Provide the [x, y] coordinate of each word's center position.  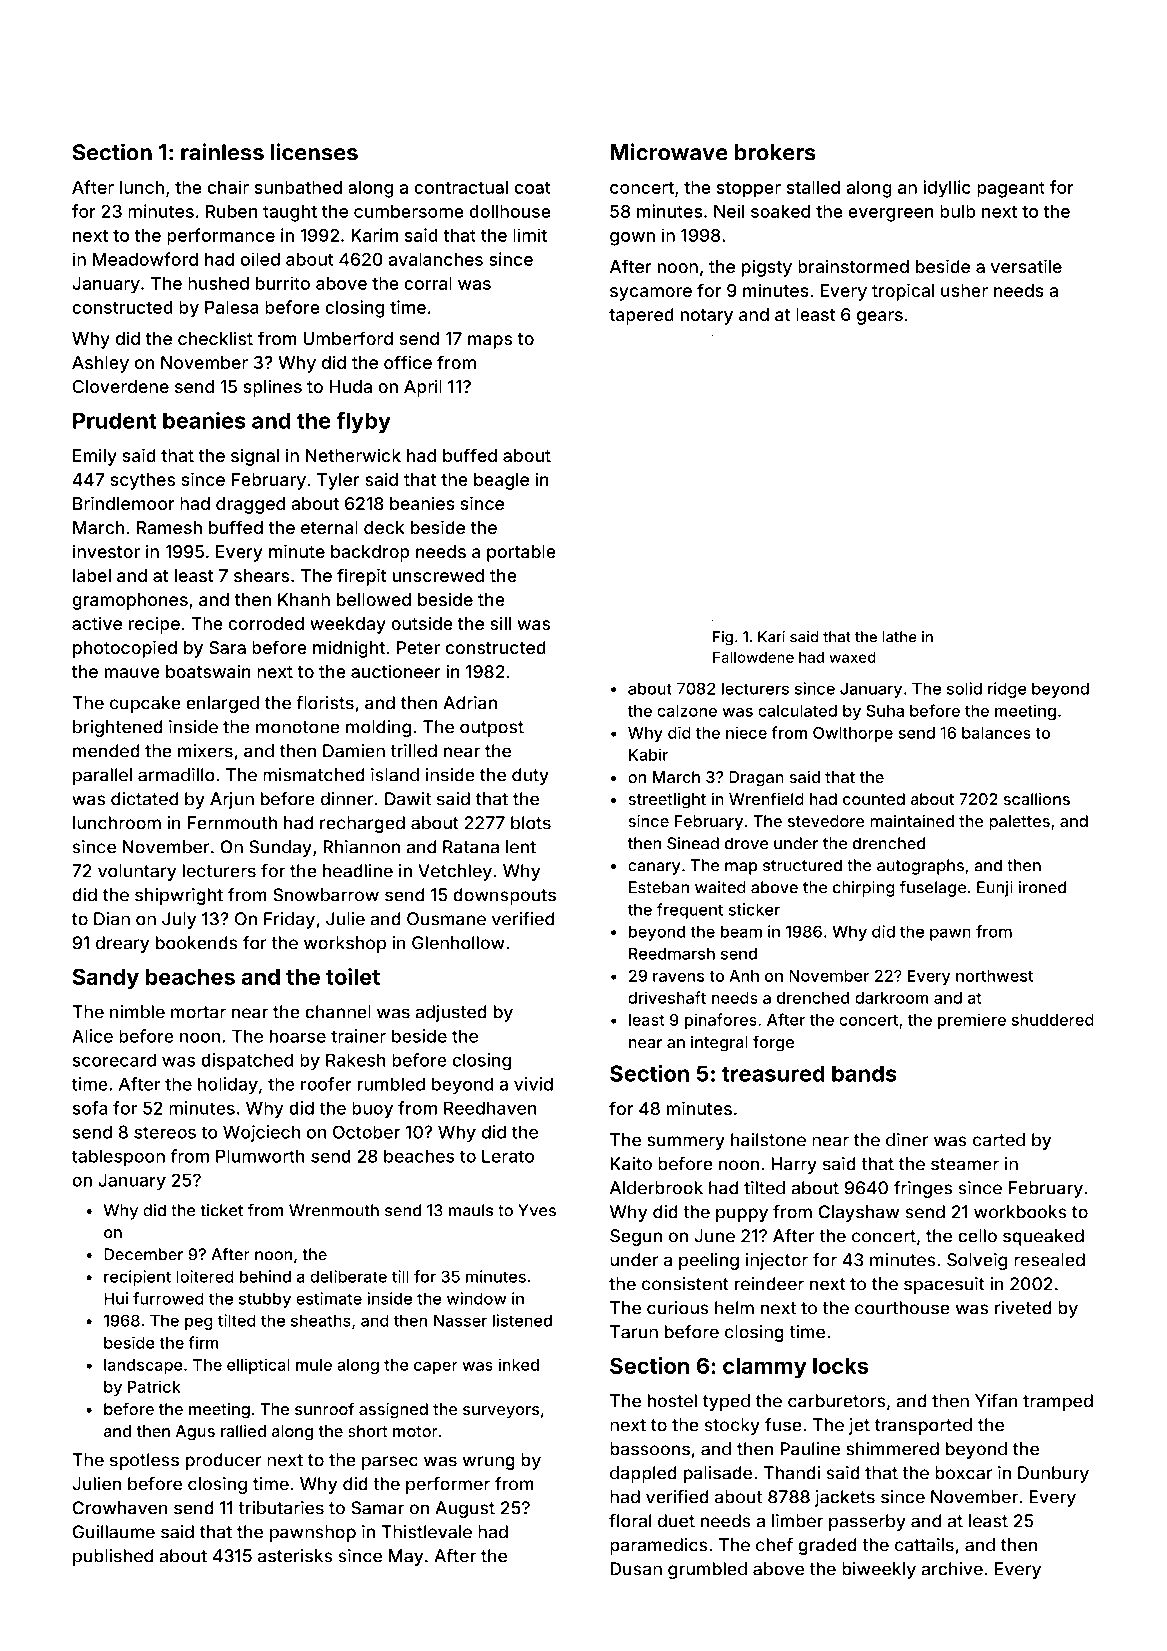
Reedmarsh [672, 954]
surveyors [501, 1412]
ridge [1007, 690]
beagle [501, 481]
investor [106, 551]
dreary [122, 944]
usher [964, 290]
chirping [864, 889]
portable [521, 553]
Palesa [232, 307]
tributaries [281, 1508]
